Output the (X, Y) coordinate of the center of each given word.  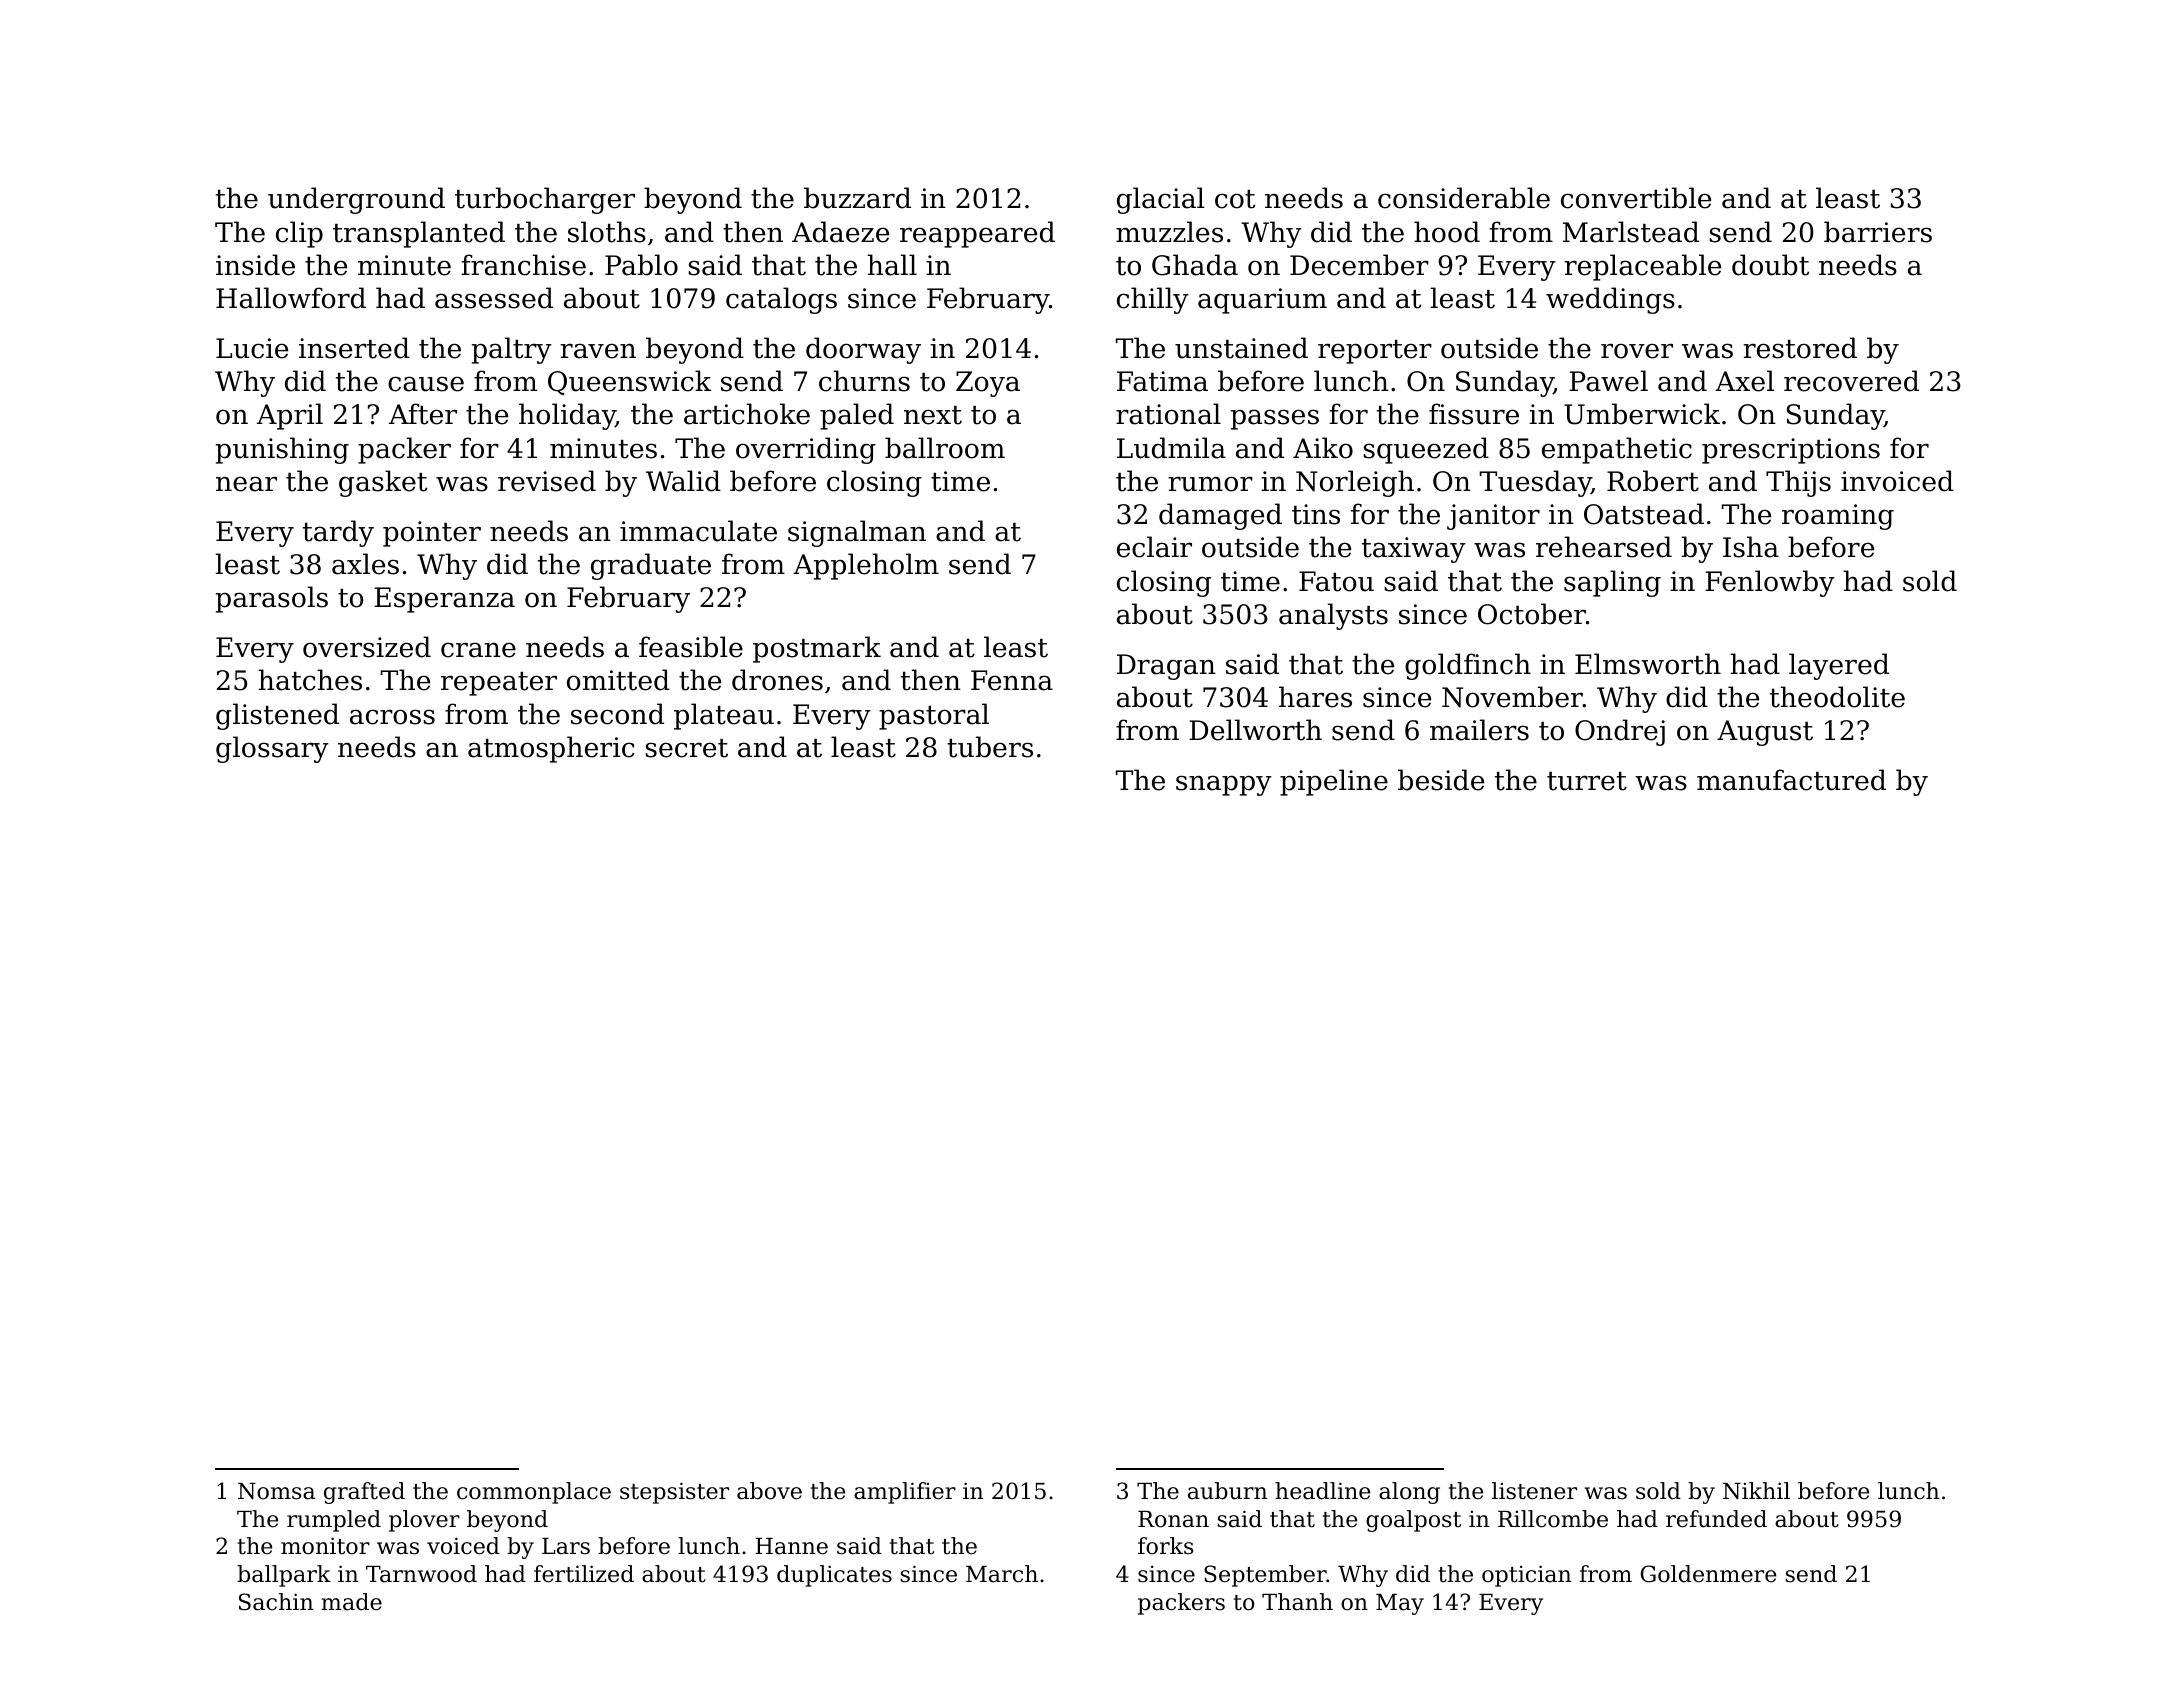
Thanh (1297, 1602)
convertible (1636, 198)
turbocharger (545, 200)
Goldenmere (1708, 1574)
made (351, 1602)
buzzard (857, 198)
